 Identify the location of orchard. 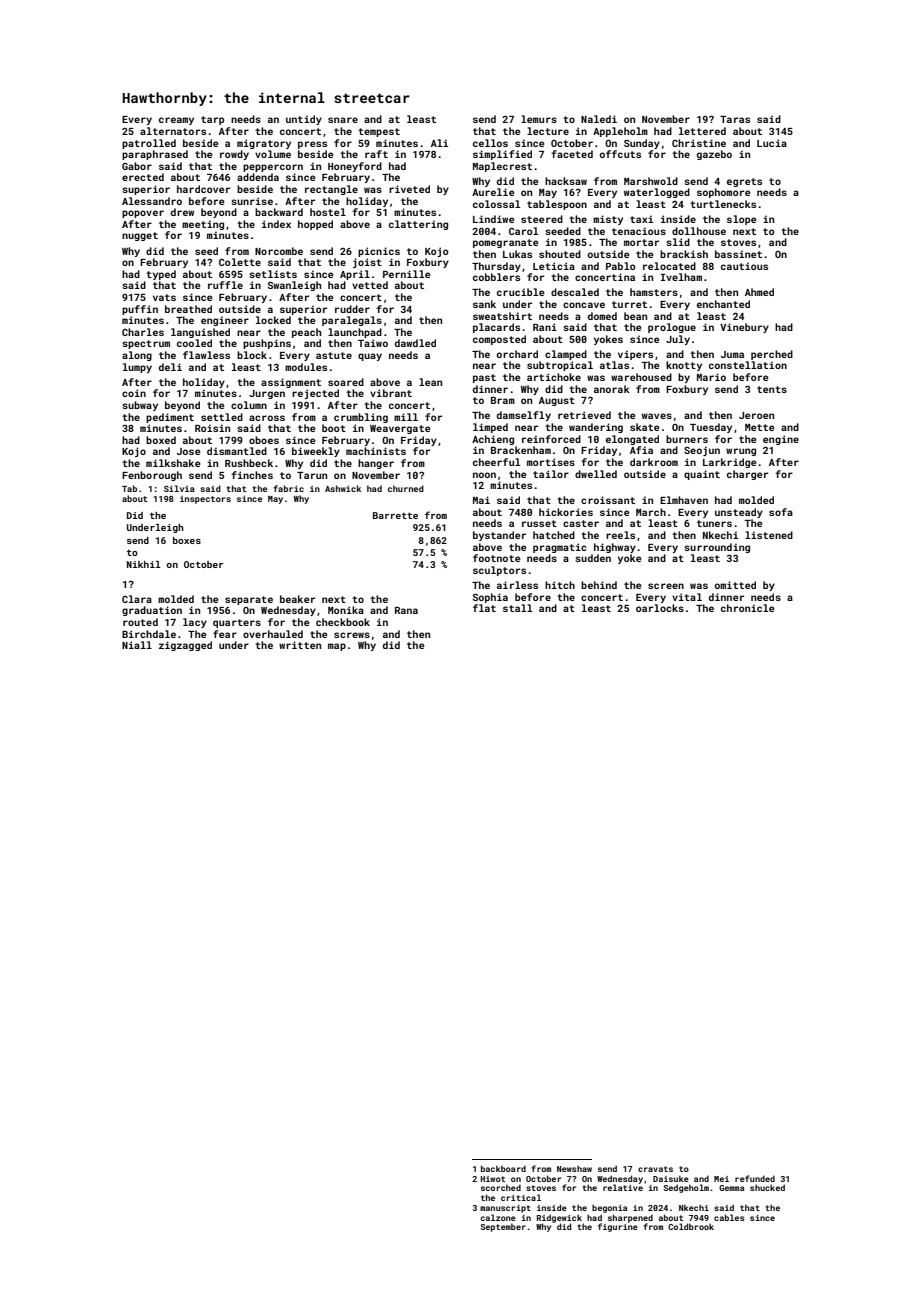
(517, 354).
